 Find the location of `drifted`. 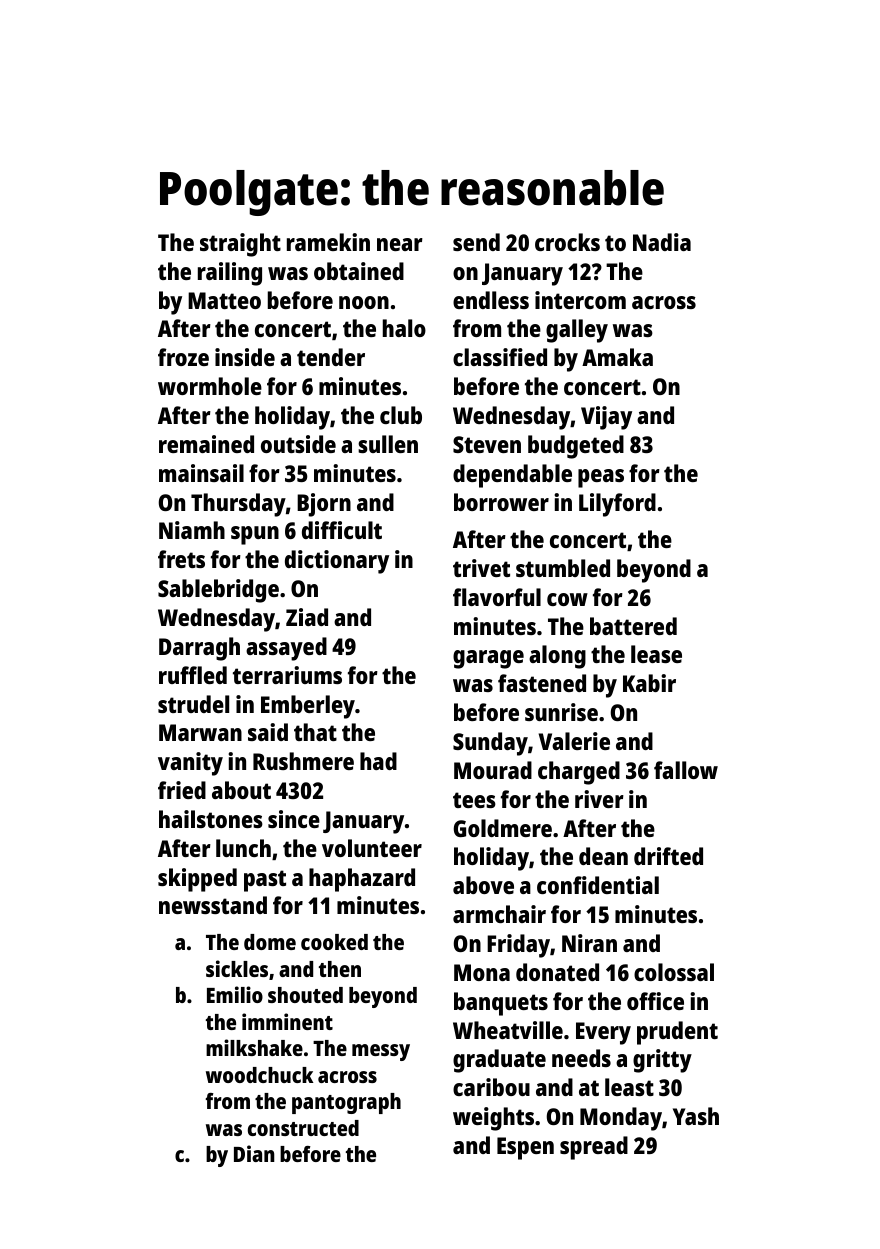

drifted is located at coordinates (668, 856).
